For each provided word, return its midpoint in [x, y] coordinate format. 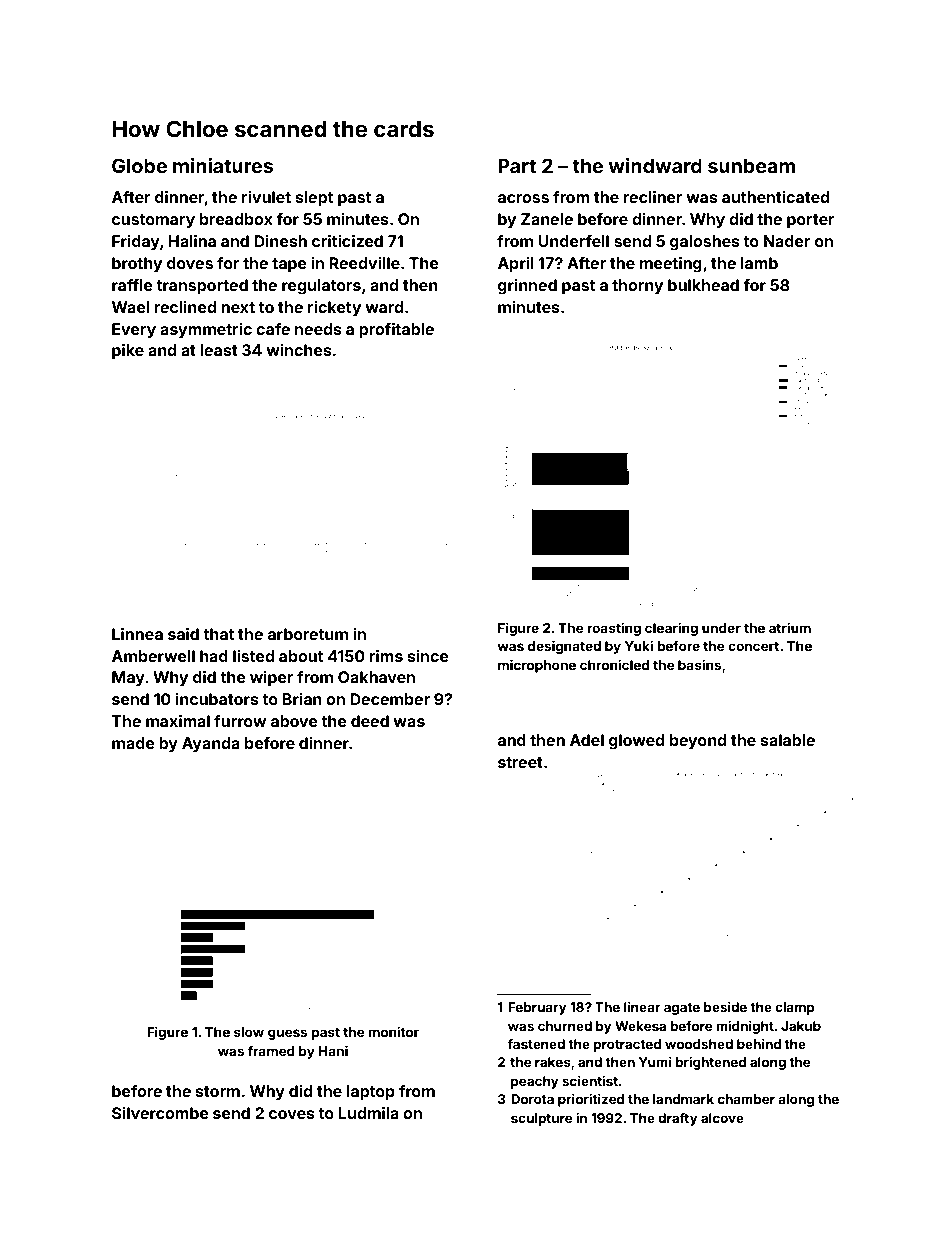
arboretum [308, 634]
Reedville [364, 263]
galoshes [705, 243]
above [294, 721]
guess [287, 1034]
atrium [790, 627]
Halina [192, 241]
